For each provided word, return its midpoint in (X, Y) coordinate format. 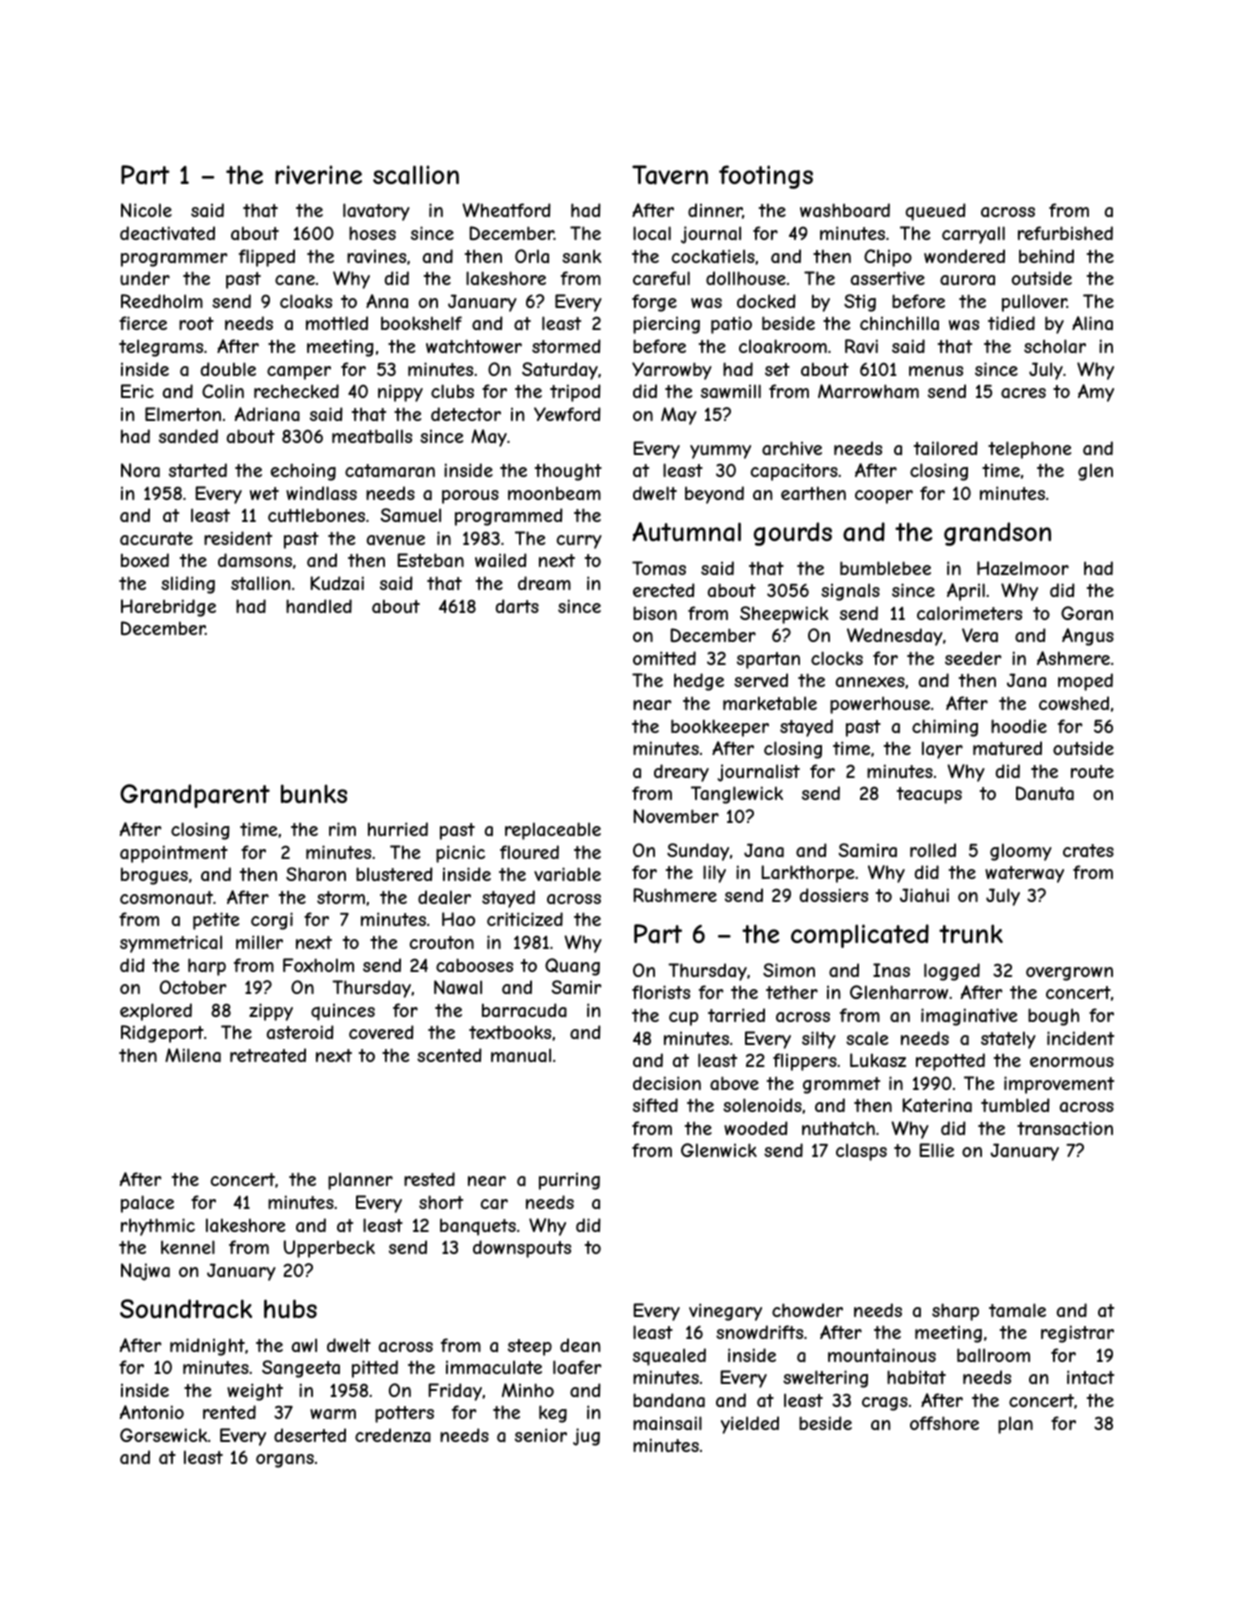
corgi (272, 921)
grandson (997, 534)
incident (1080, 1038)
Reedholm (162, 301)
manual (521, 1055)
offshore (944, 1423)
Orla (532, 256)
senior (541, 1435)
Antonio (152, 1412)
